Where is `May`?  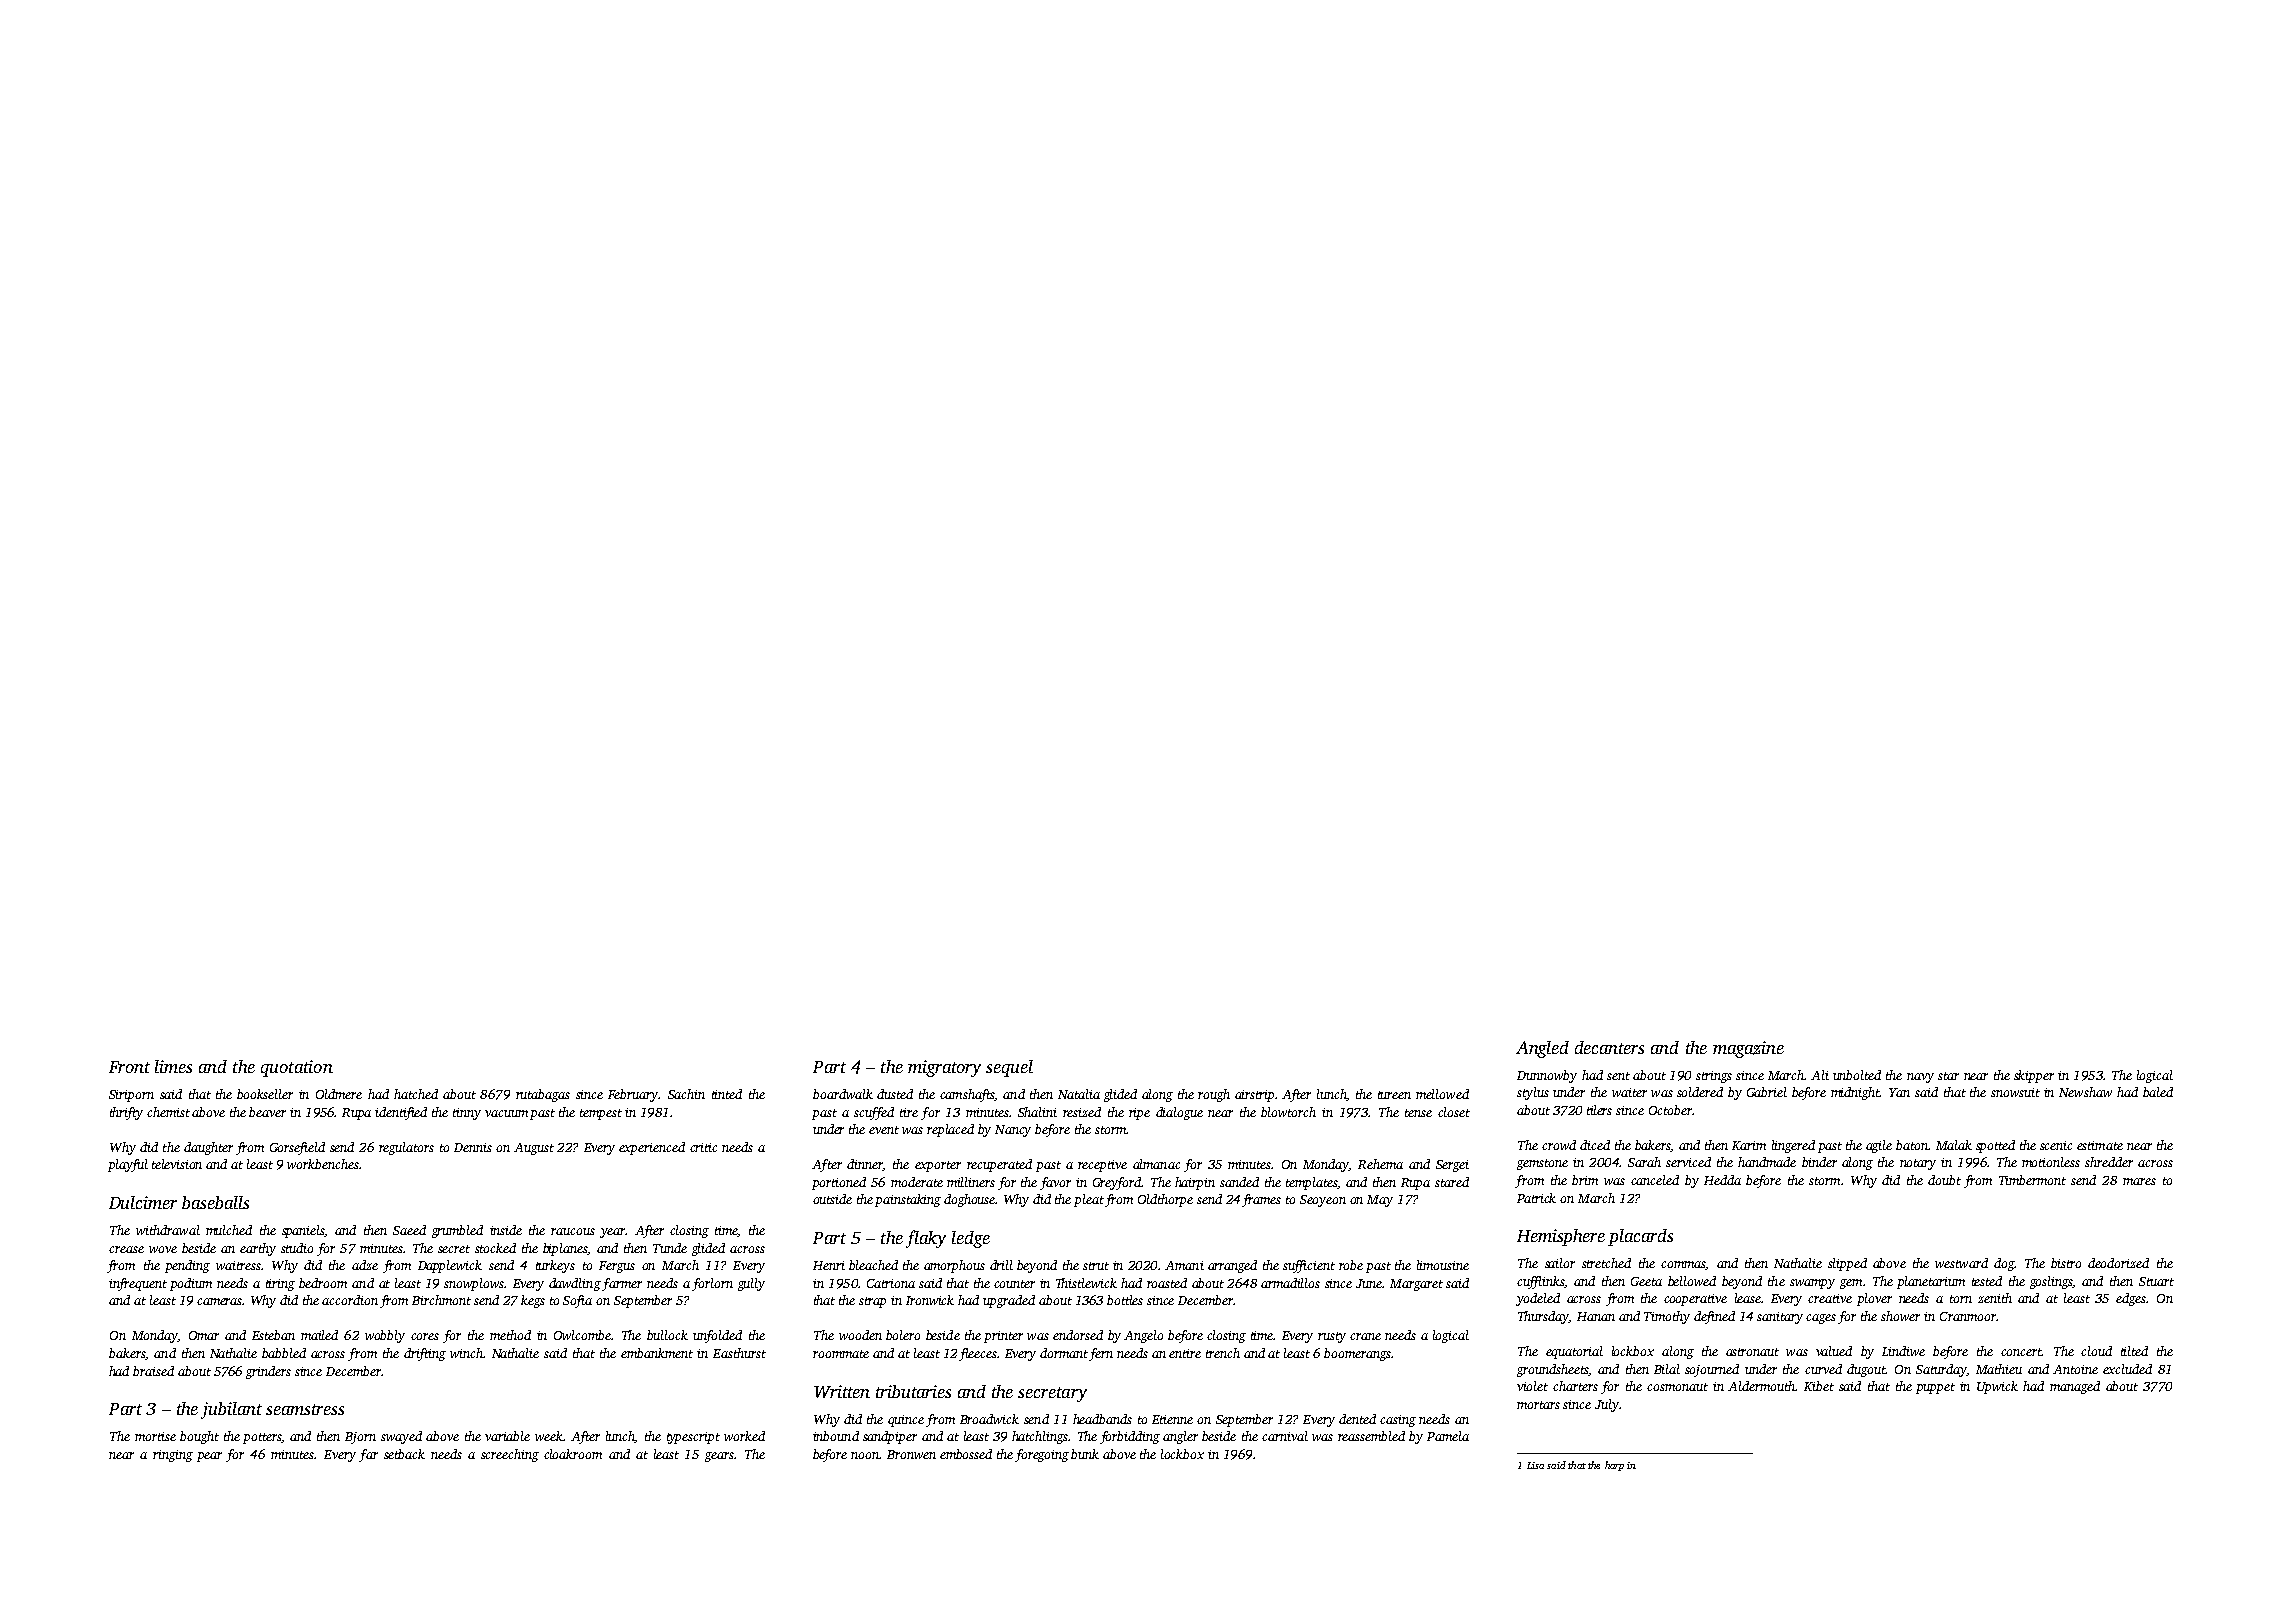 May is located at coordinates (1380, 1201).
